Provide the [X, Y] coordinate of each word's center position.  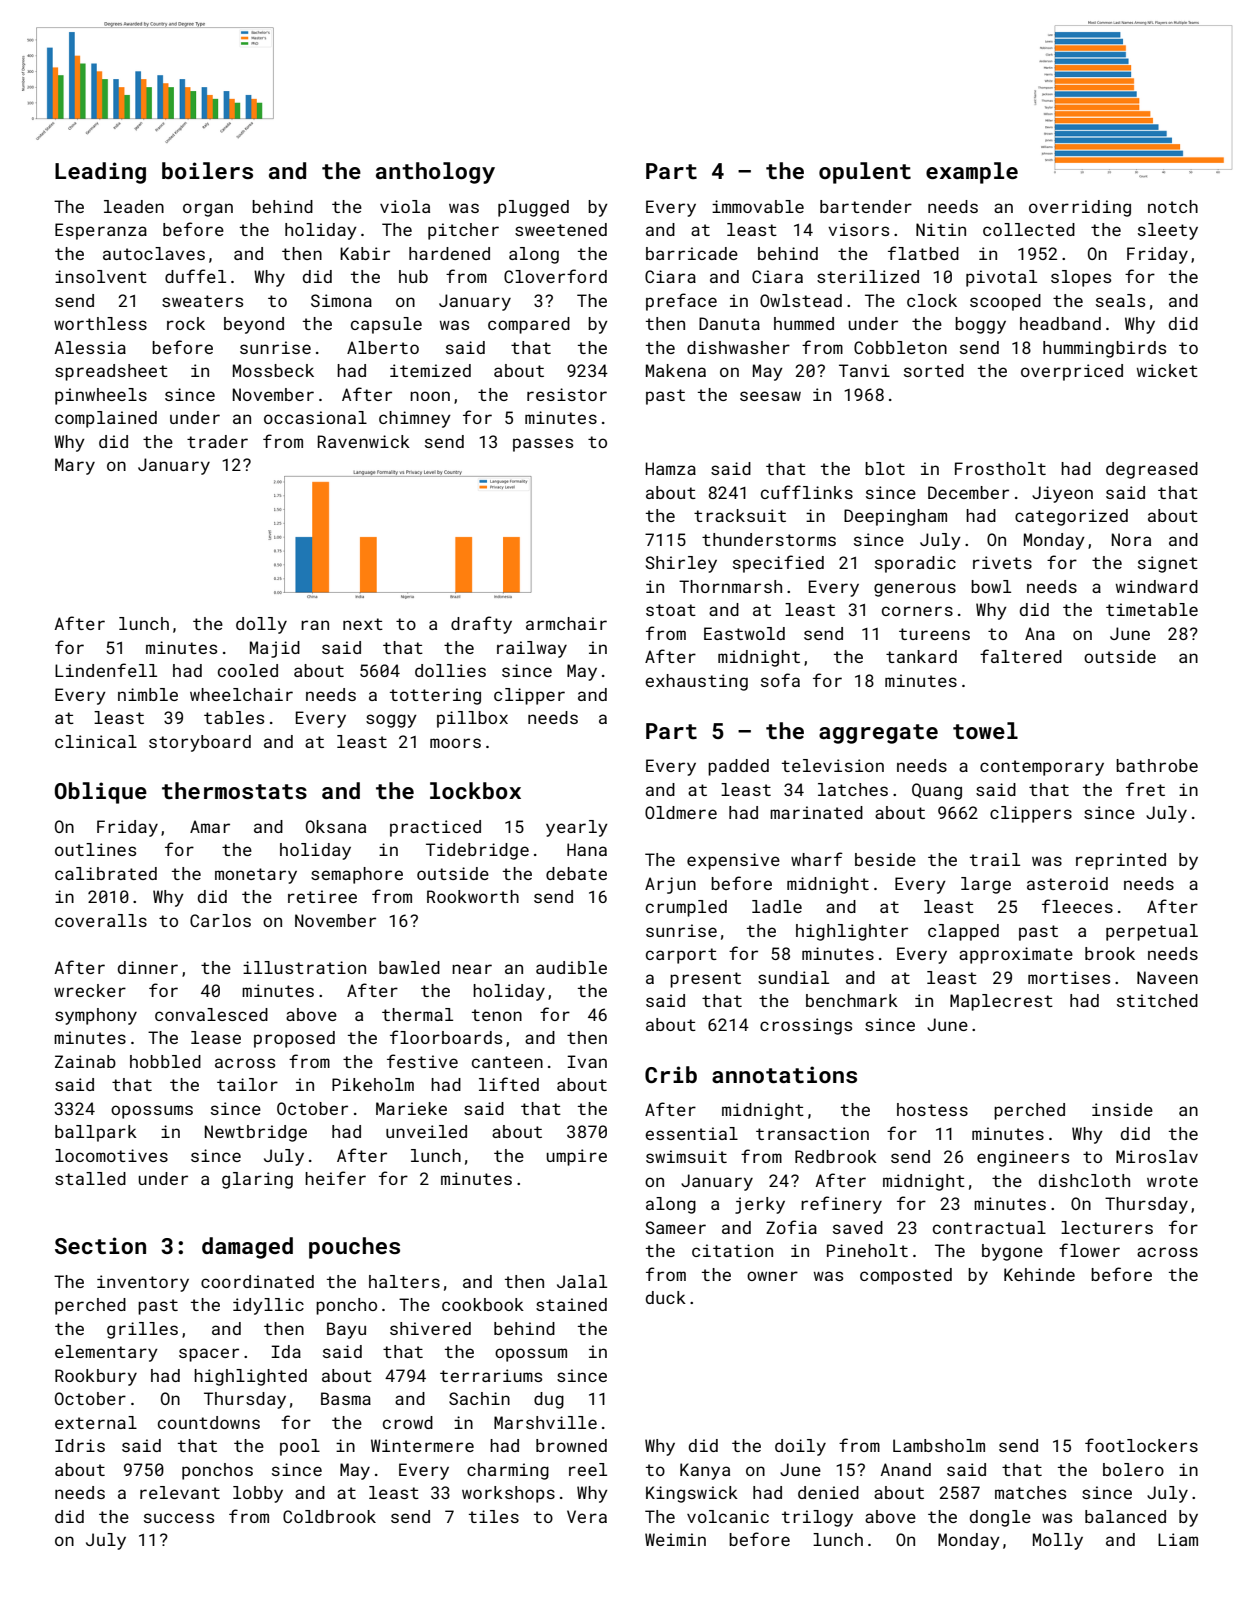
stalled [90, 1178]
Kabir [365, 253]
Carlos [220, 920]
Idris [80, 1445]
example [972, 173]
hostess [932, 1109]
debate [576, 873]
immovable [758, 206]
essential [691, 1133]
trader [217, 441]
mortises [1069, 977]
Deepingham [895, 517]
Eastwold [744, 633]
